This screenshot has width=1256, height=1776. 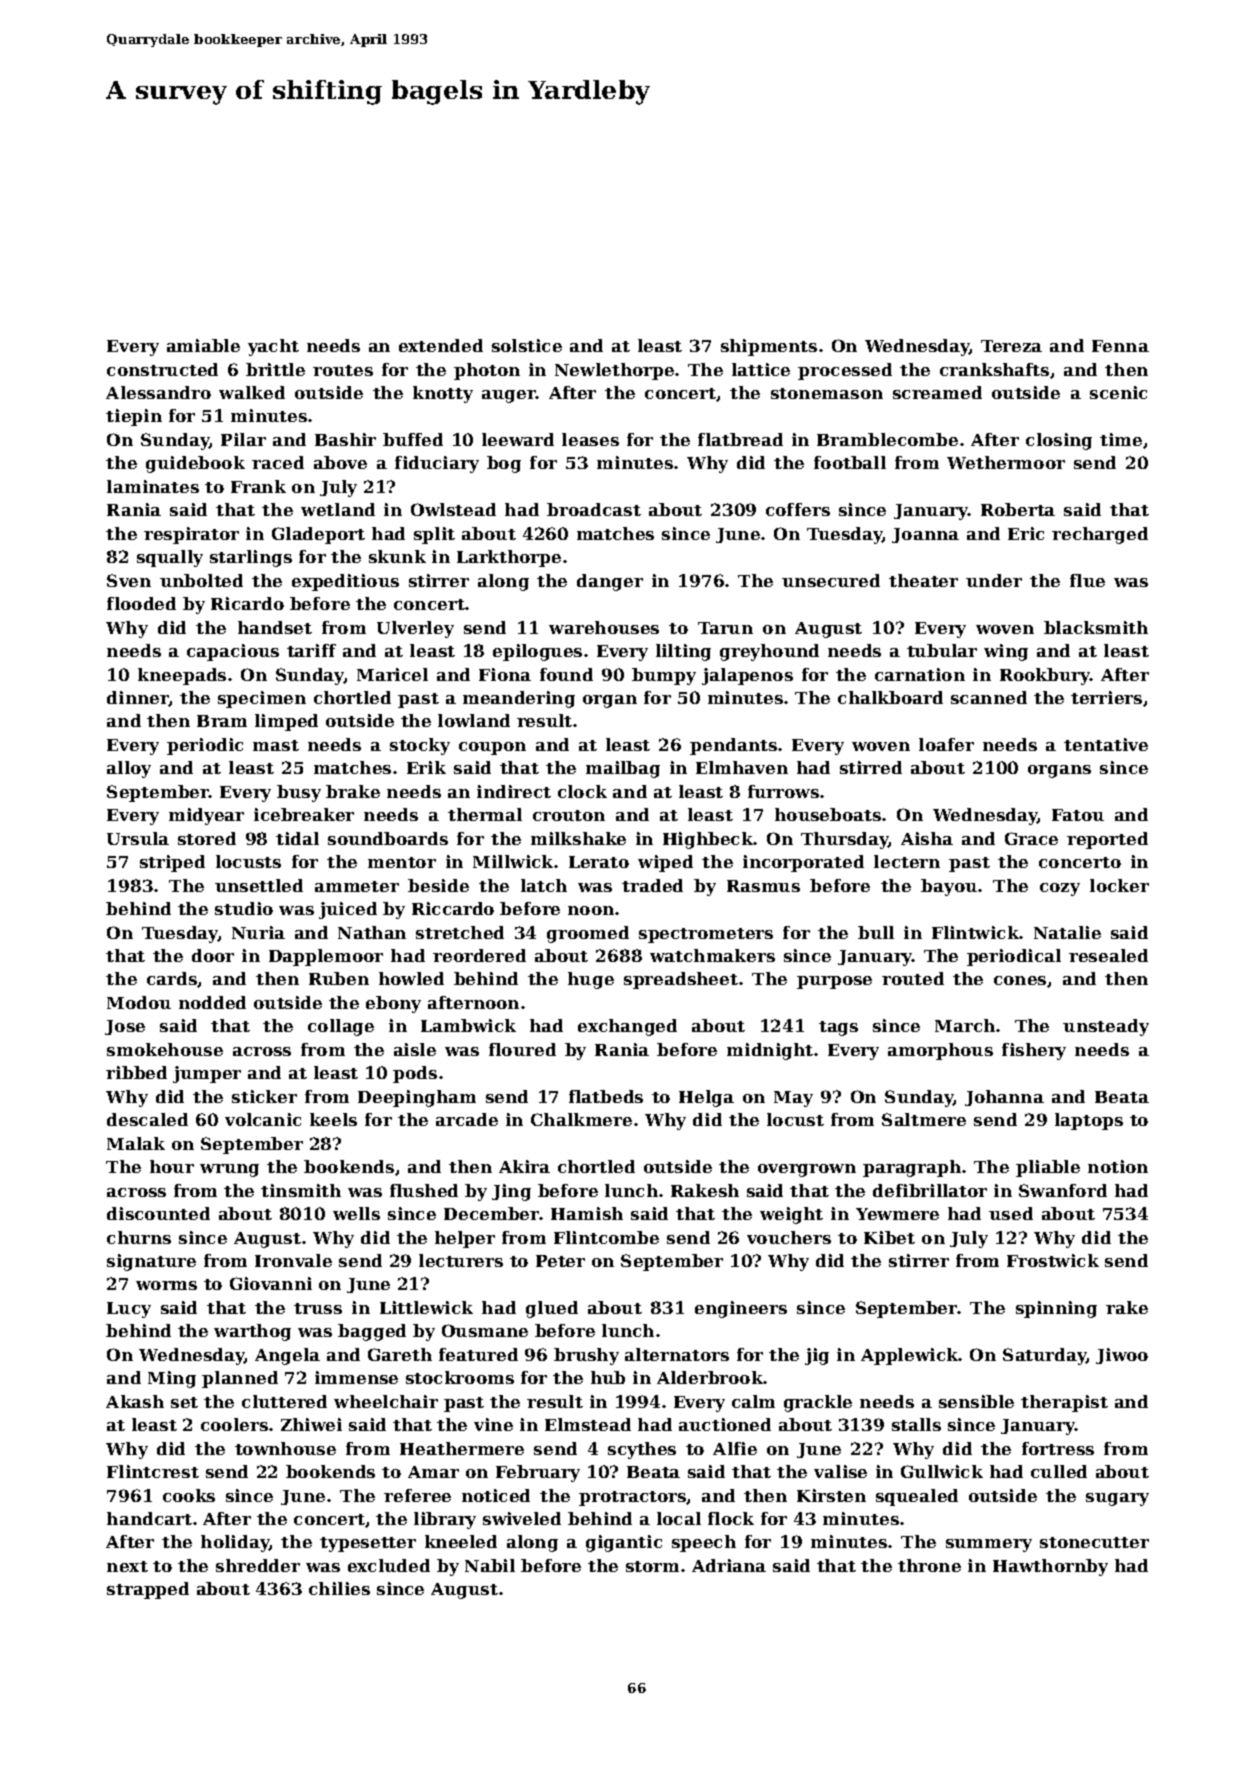 What do you see at coordinates (681, 980) in the screenshot?
I see `spreadsheet` at bounding box center [681, 980].
